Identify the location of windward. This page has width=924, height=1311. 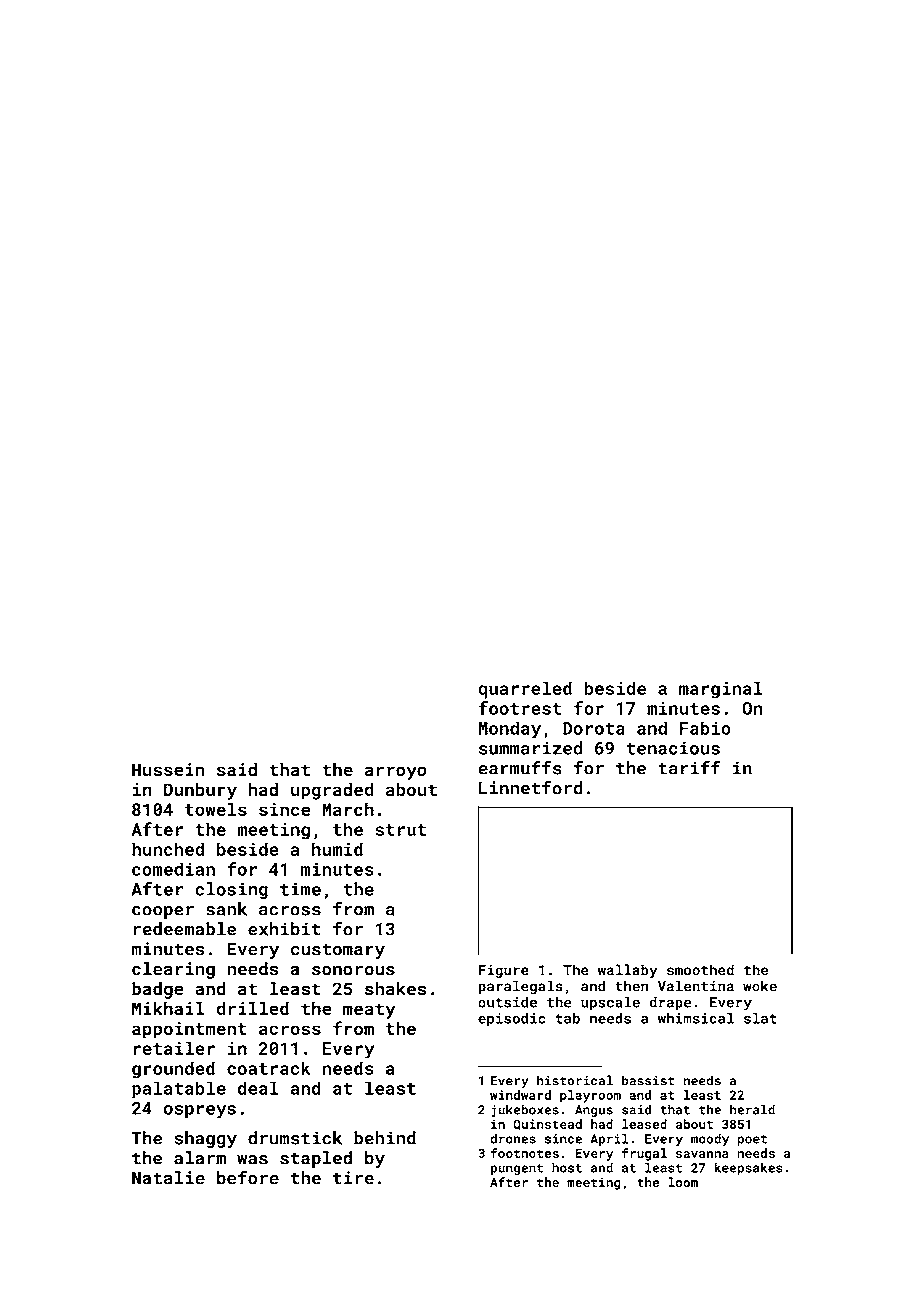
(520, 1095).
